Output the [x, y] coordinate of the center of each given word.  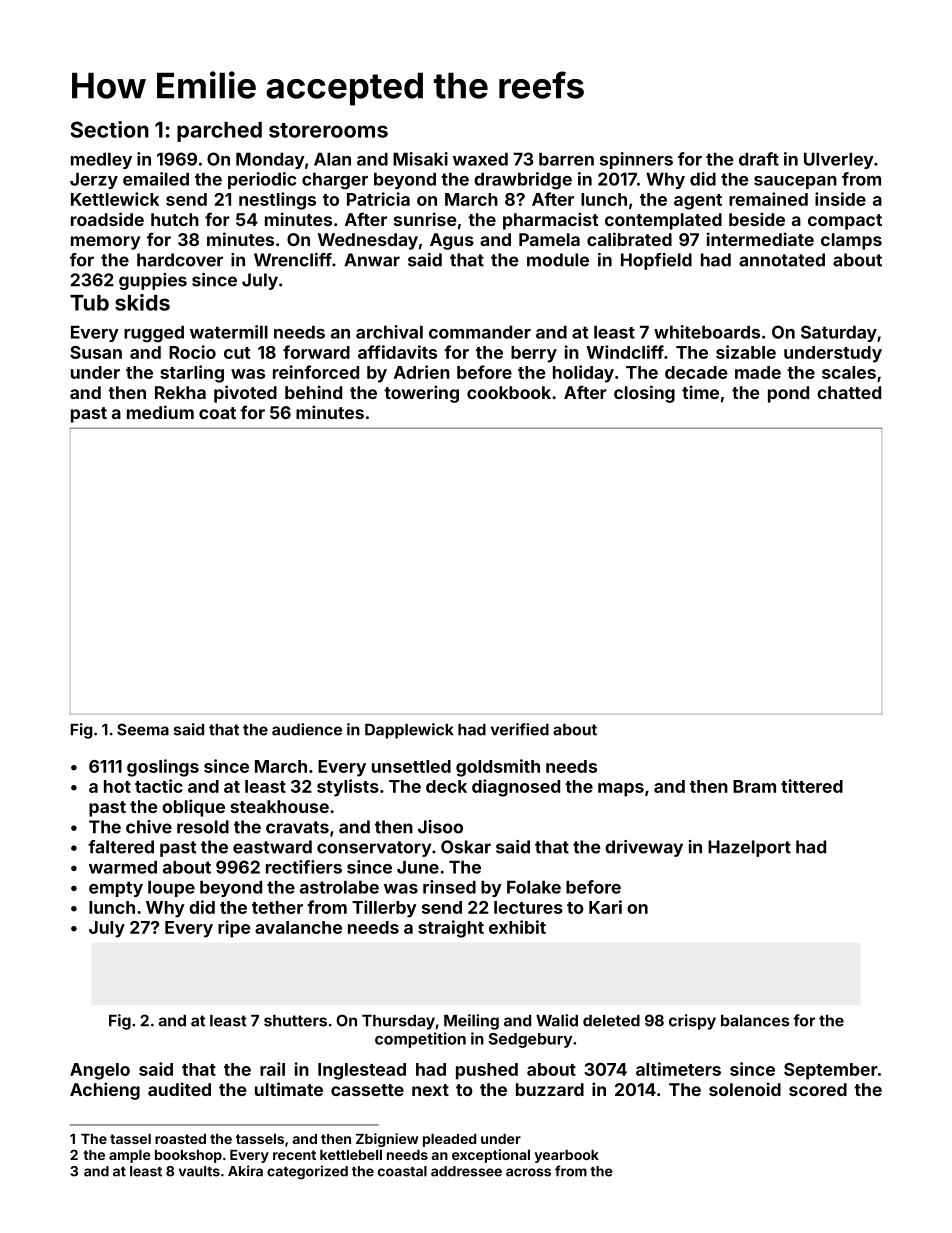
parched [219, 132]
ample [130, 1156]
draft [759, 159]
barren [566, 159]
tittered [812, 786]
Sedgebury [530, 1040]
